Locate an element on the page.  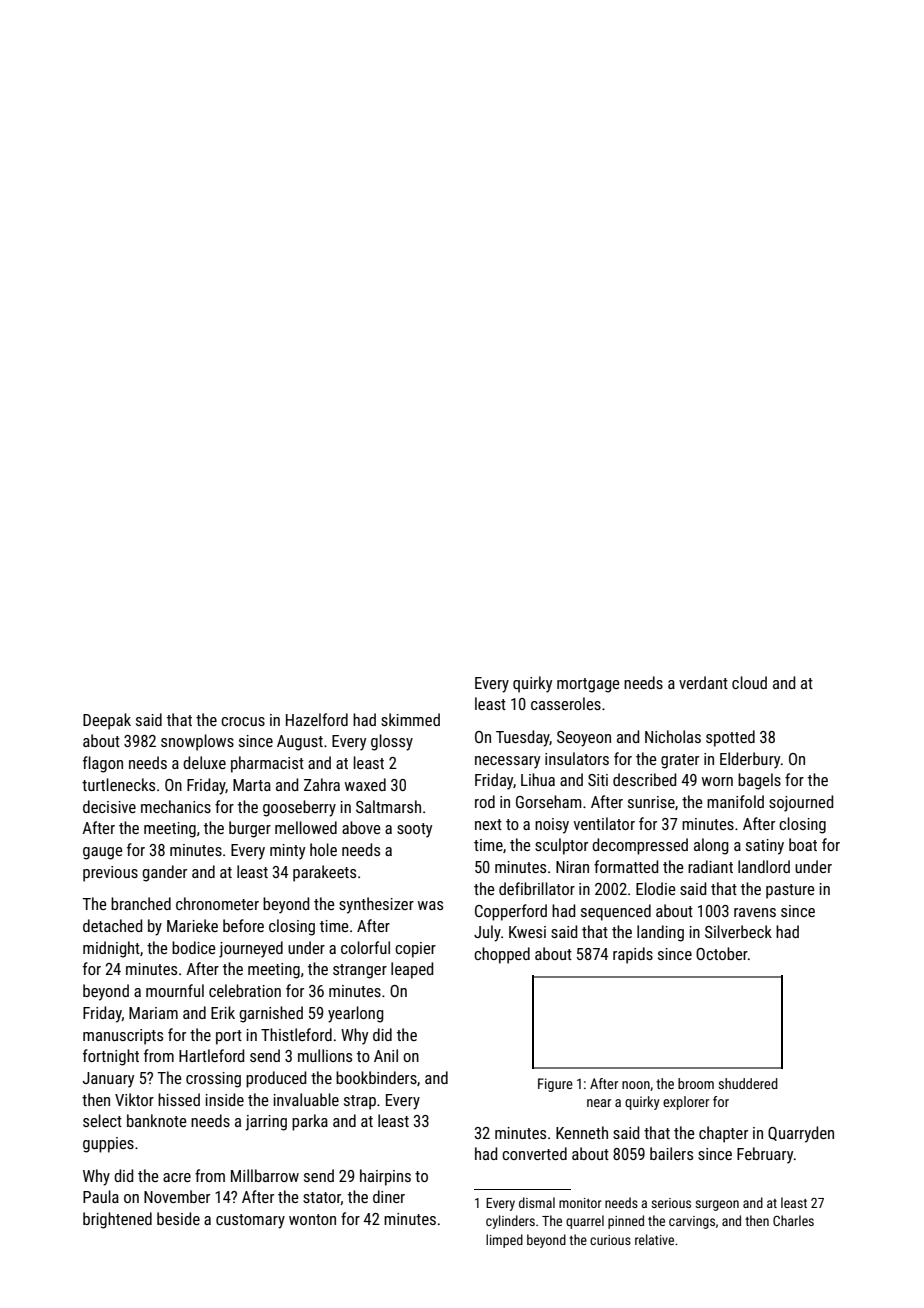
shuddered is located at coordinates (748, 1083).
